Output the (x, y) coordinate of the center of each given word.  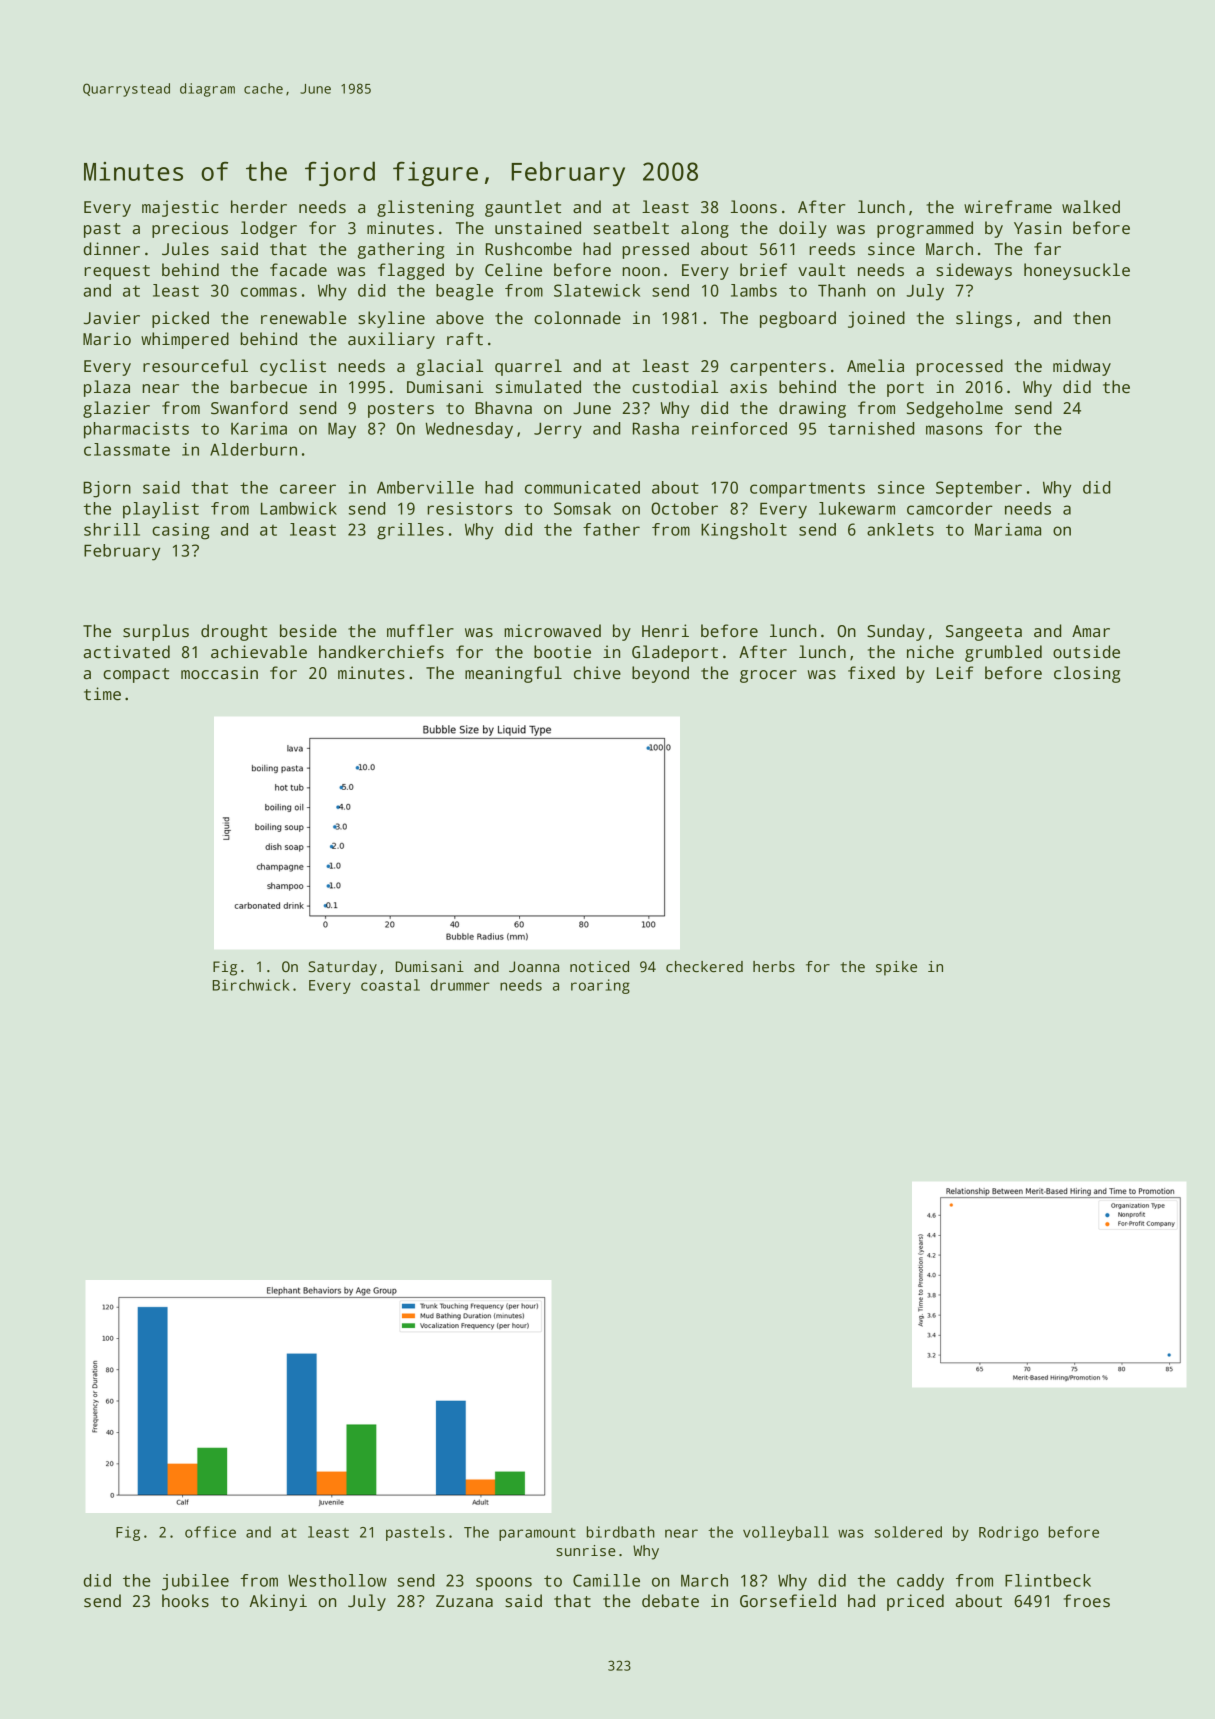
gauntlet (523, 208)
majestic (180, 208)
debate (670, 1601)
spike (896, 968)
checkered (704, 966)
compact (136, 675)
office (210, 1532)
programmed (925, 229)
